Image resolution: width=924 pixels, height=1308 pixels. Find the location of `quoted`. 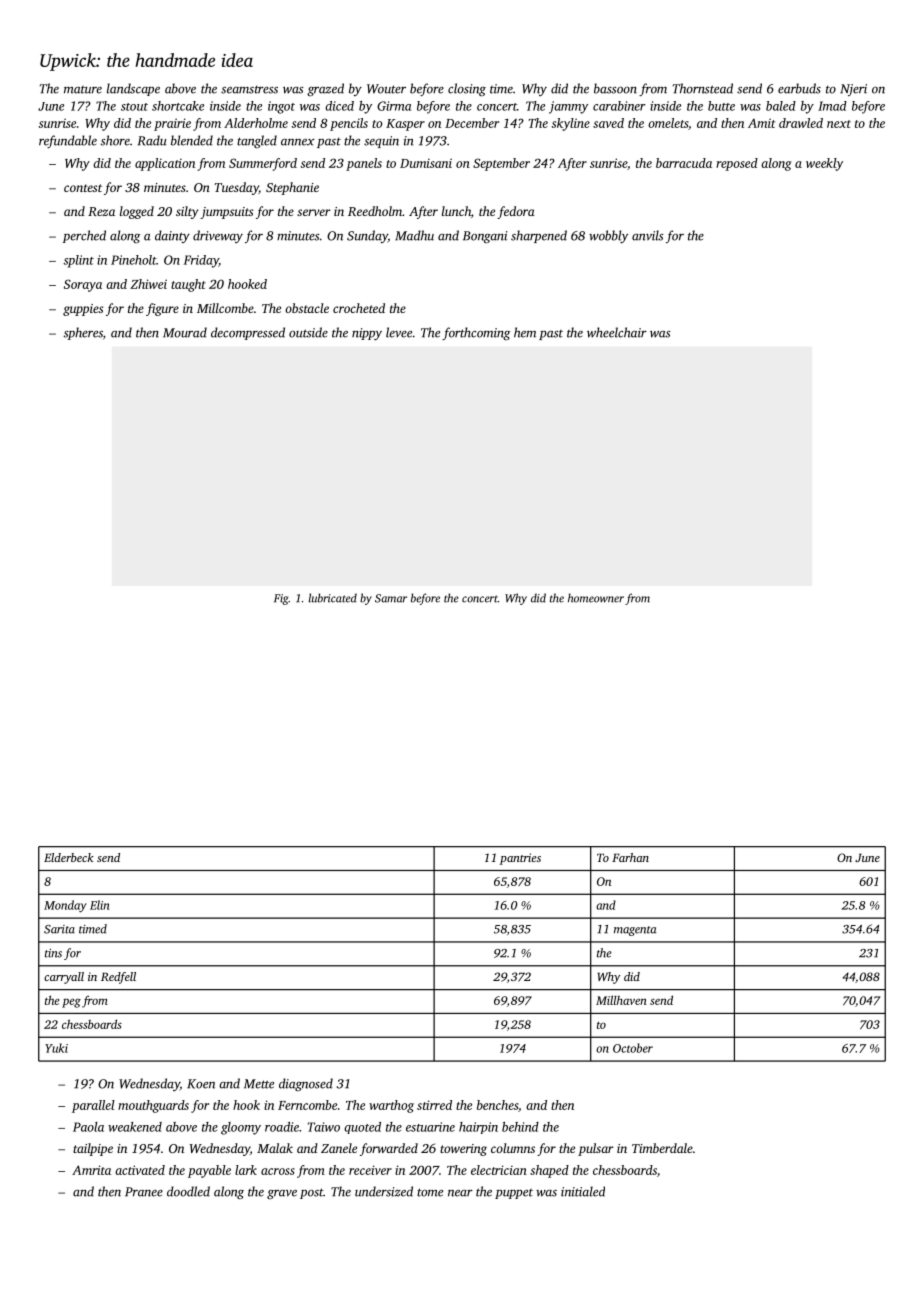

quoted is located at coordinates (362, 1128).
